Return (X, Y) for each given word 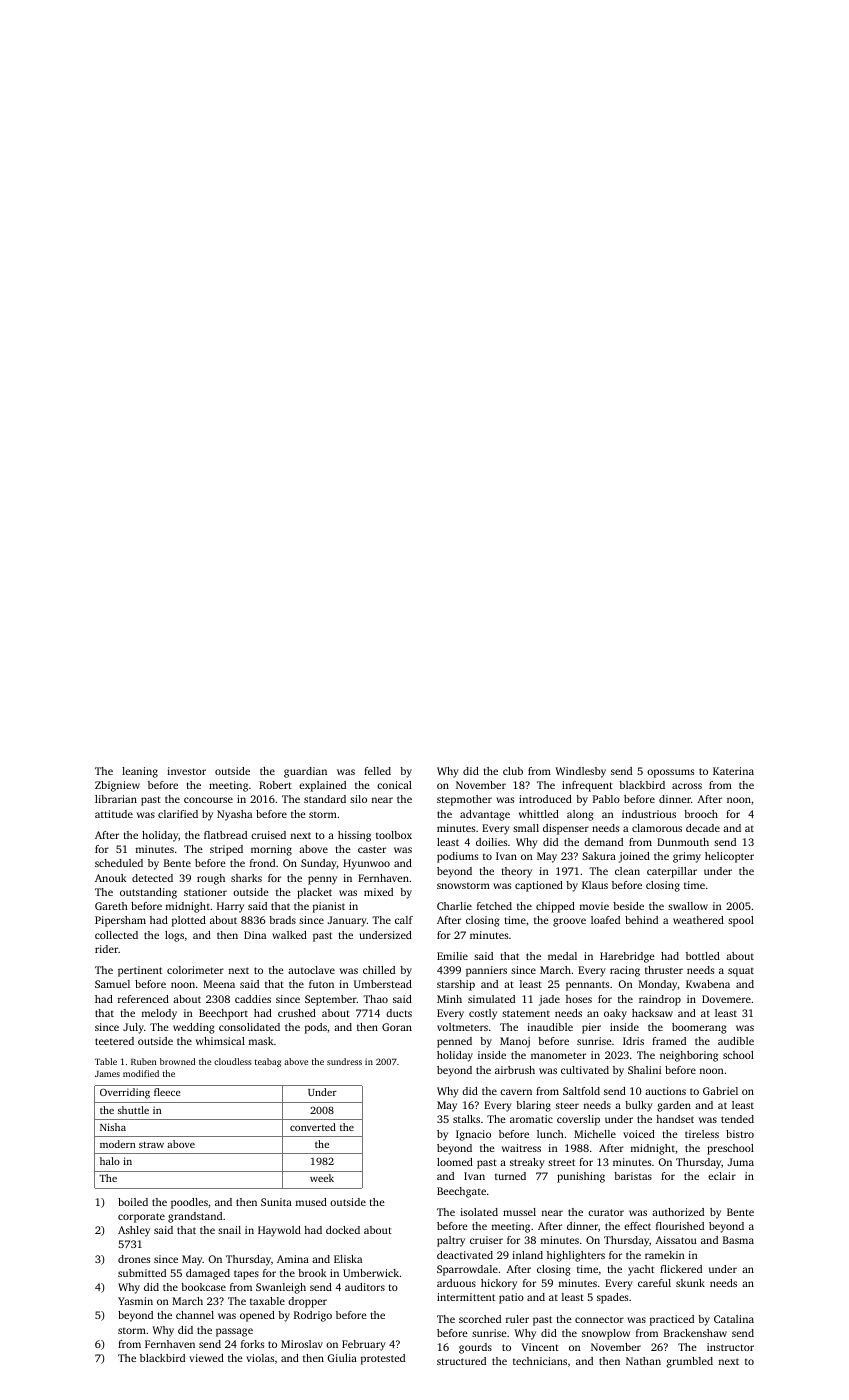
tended (737, 1119)
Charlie (454, 906)
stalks (466, 1119)
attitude (114, 814)
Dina (255, 935)
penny (322, 880)
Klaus (595, 885)
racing (625, 971)
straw (151, 1145)
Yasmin (135, 1301)
